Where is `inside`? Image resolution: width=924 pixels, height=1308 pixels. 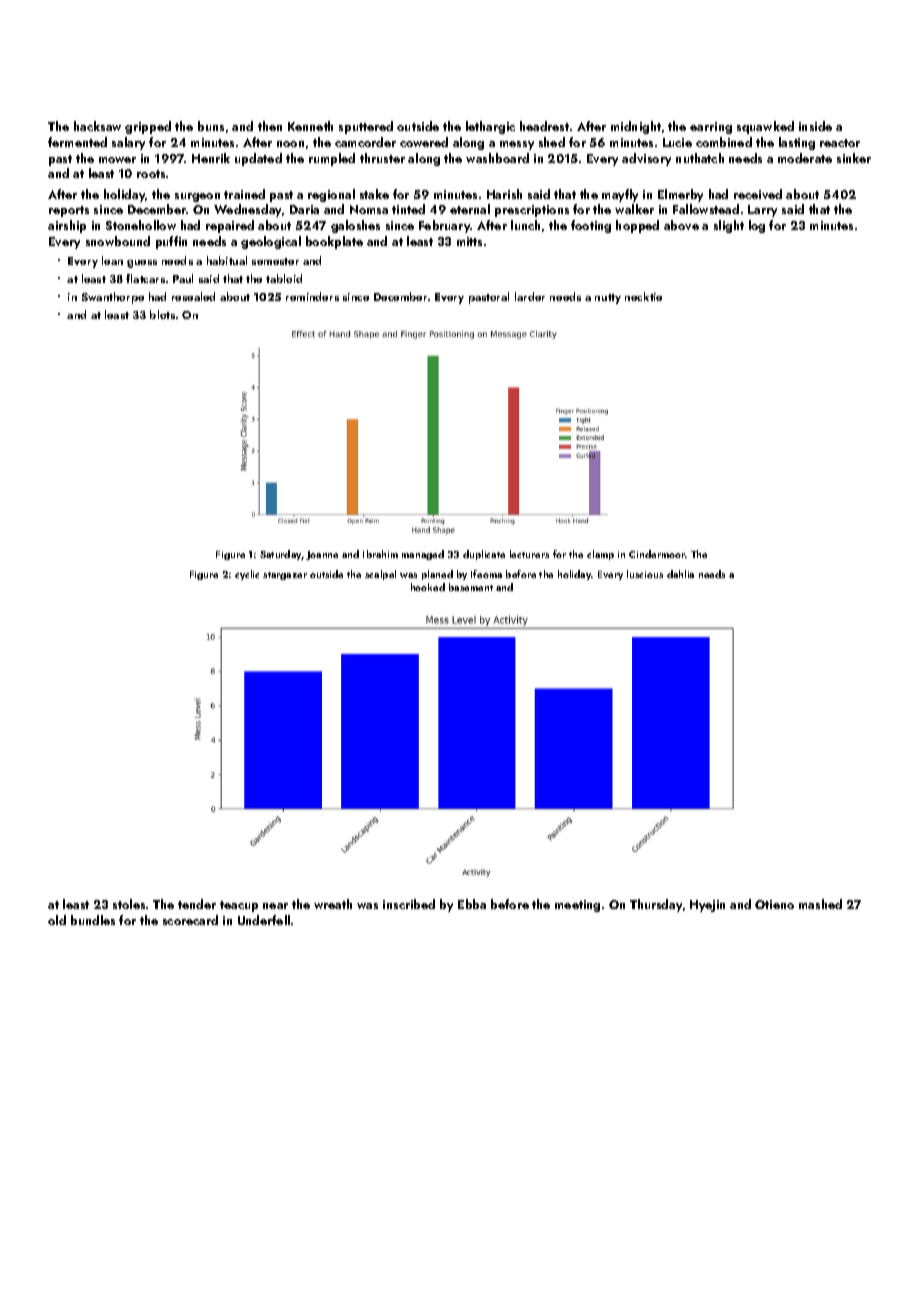 inside is located at coordinates (815, 126).
